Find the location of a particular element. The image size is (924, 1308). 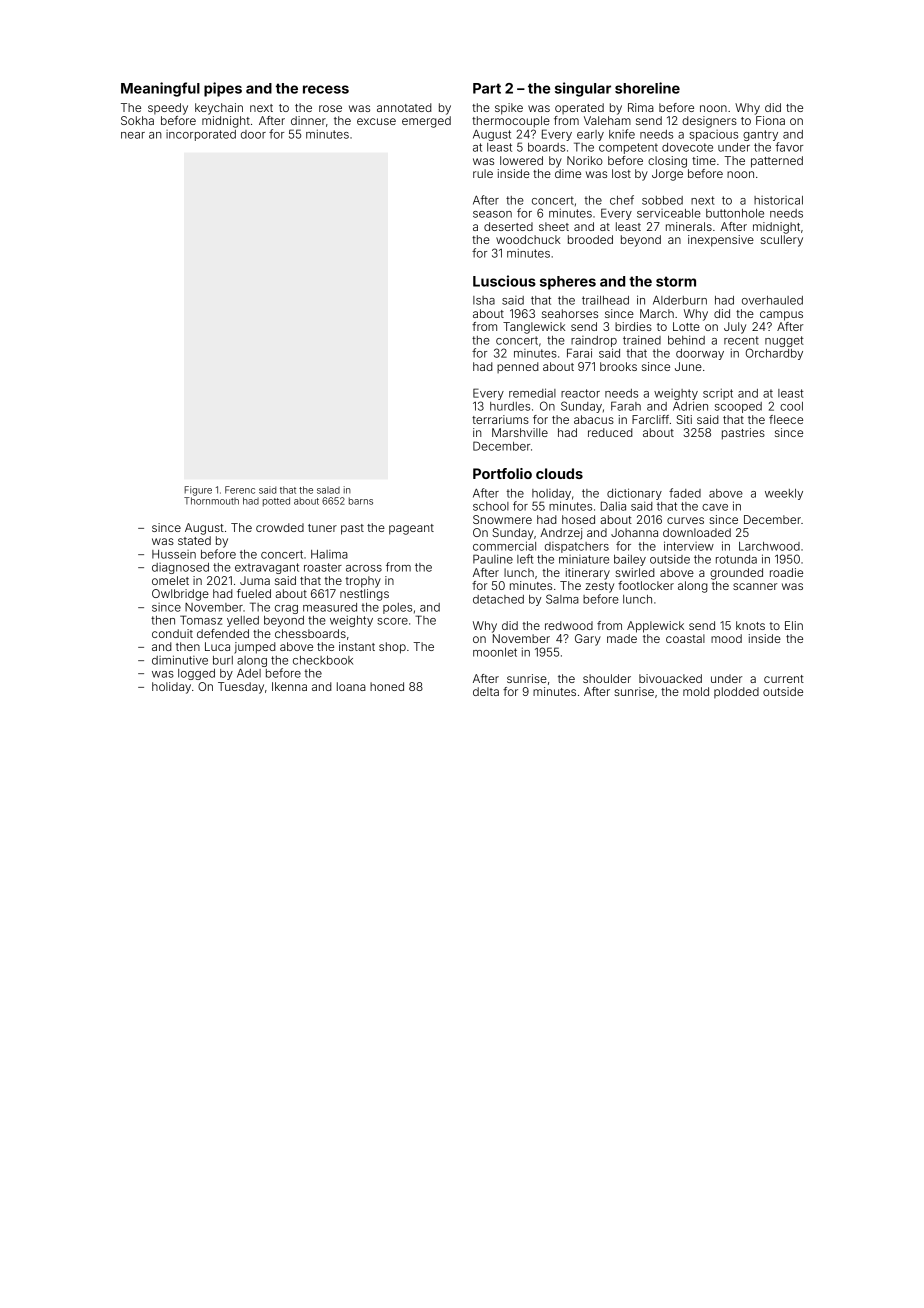

school is located at coordinates (491, 506).
